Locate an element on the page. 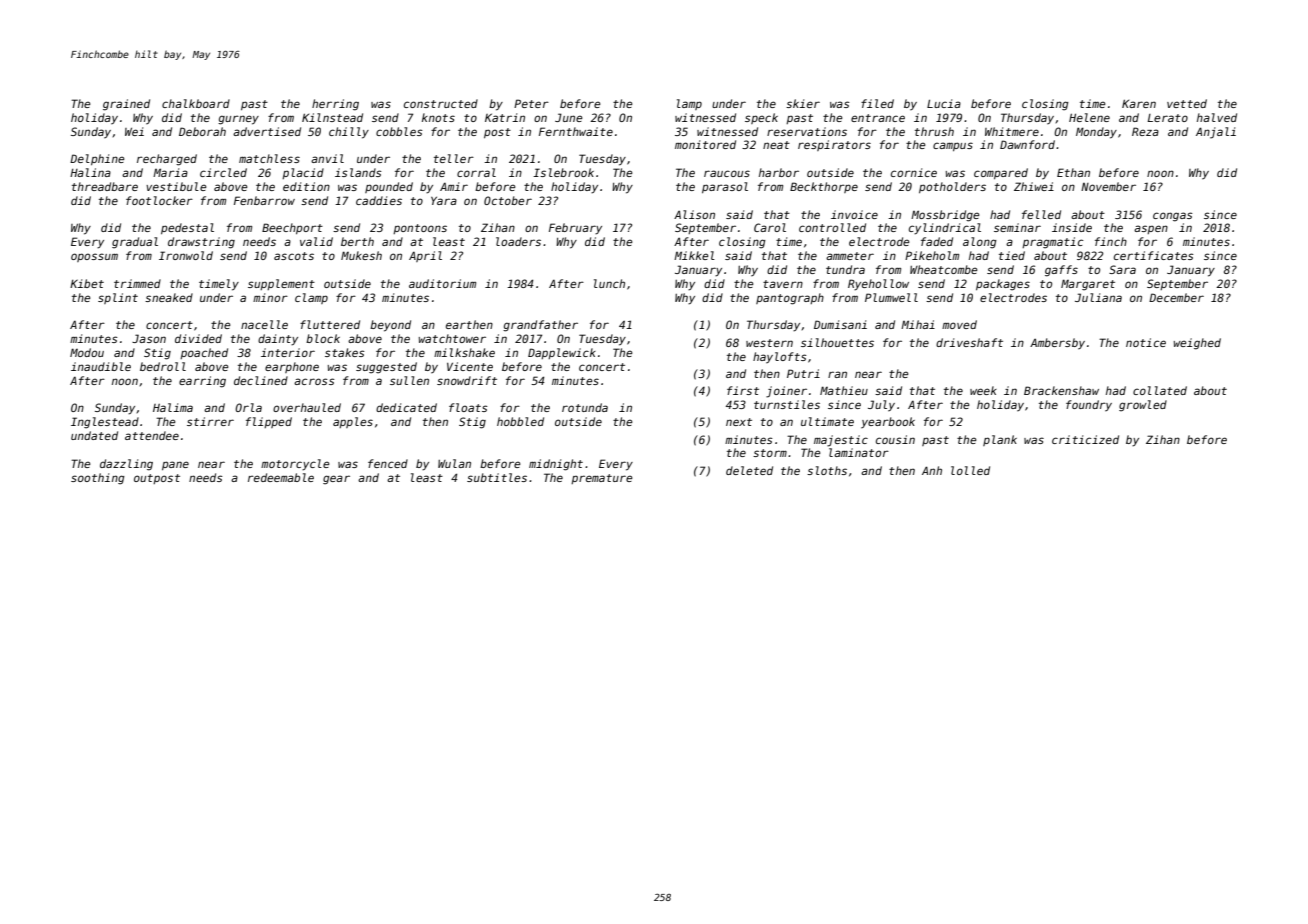  notice is located at coordinates (1146, 342).
